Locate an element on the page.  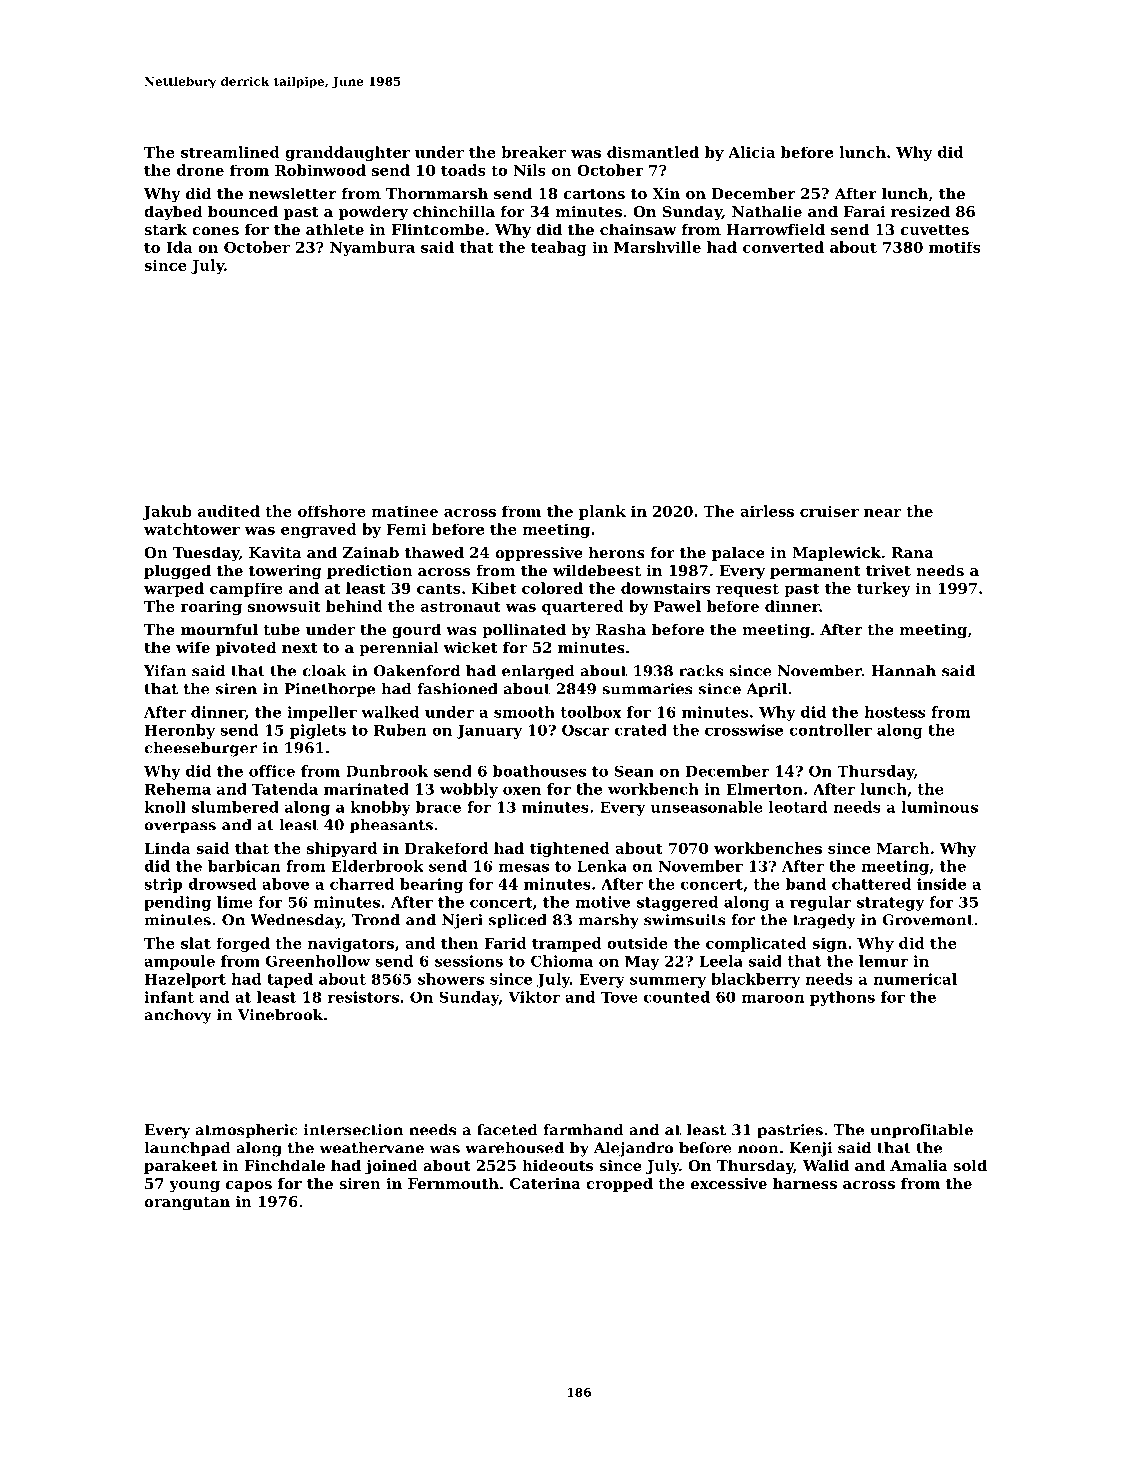
Ida is located at coordinates (179, 247).
